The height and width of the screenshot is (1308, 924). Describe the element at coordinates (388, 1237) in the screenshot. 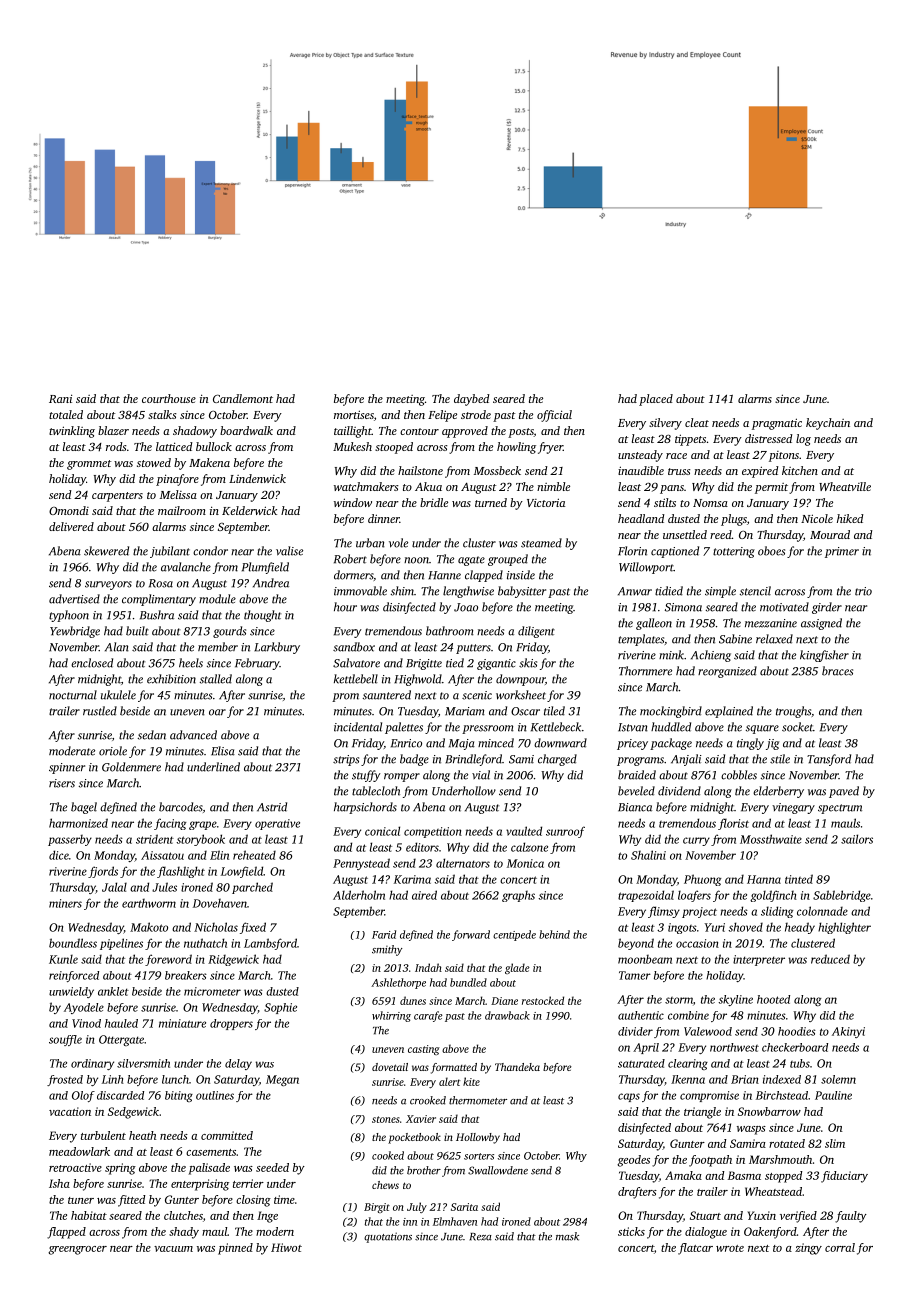

I see `quotations` at that location.
